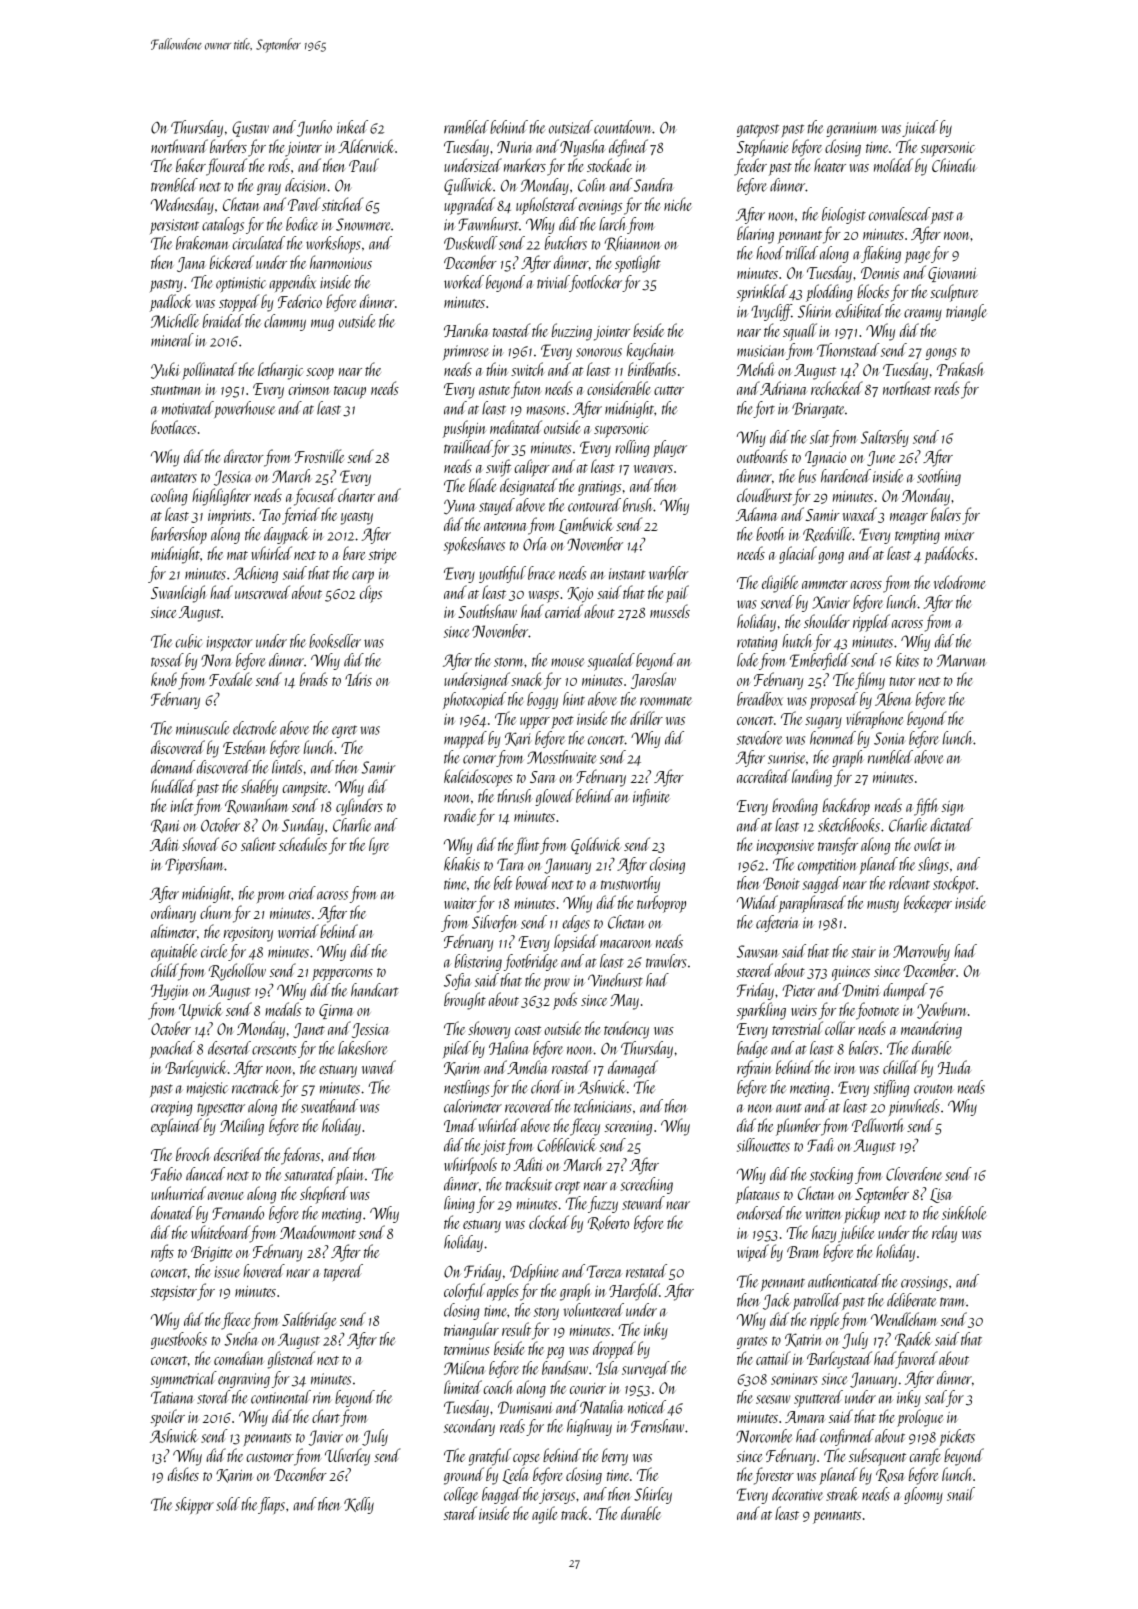 The width and height of the image is (1138, 1609). What do you see at coordinates (920, 128) in the image?
I see `juiced` at bounding box center [920, 128].
